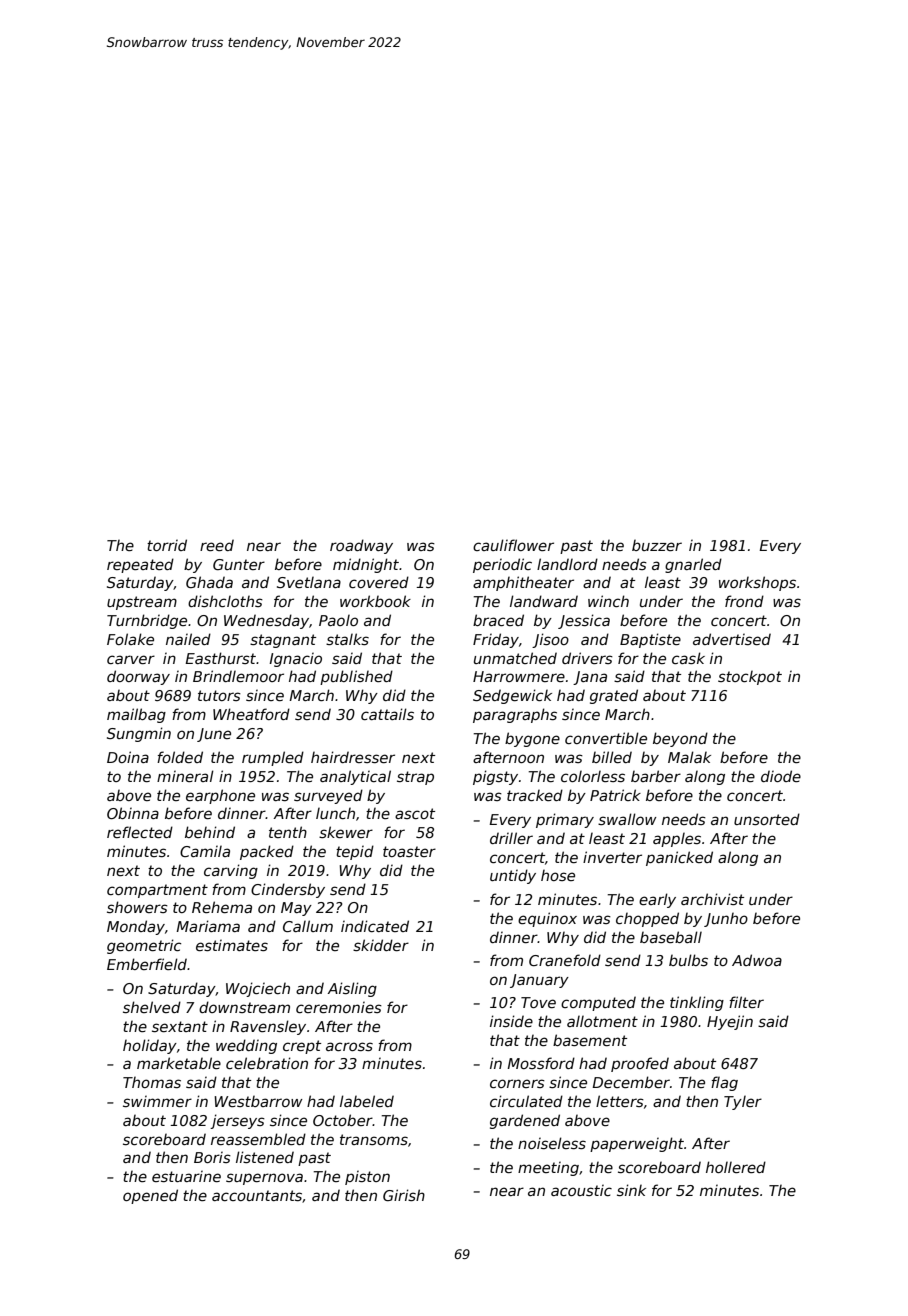 Image resolution: width=908 pixels, height=1316 pixels. I want to click on earphone, so click(220, 796).
